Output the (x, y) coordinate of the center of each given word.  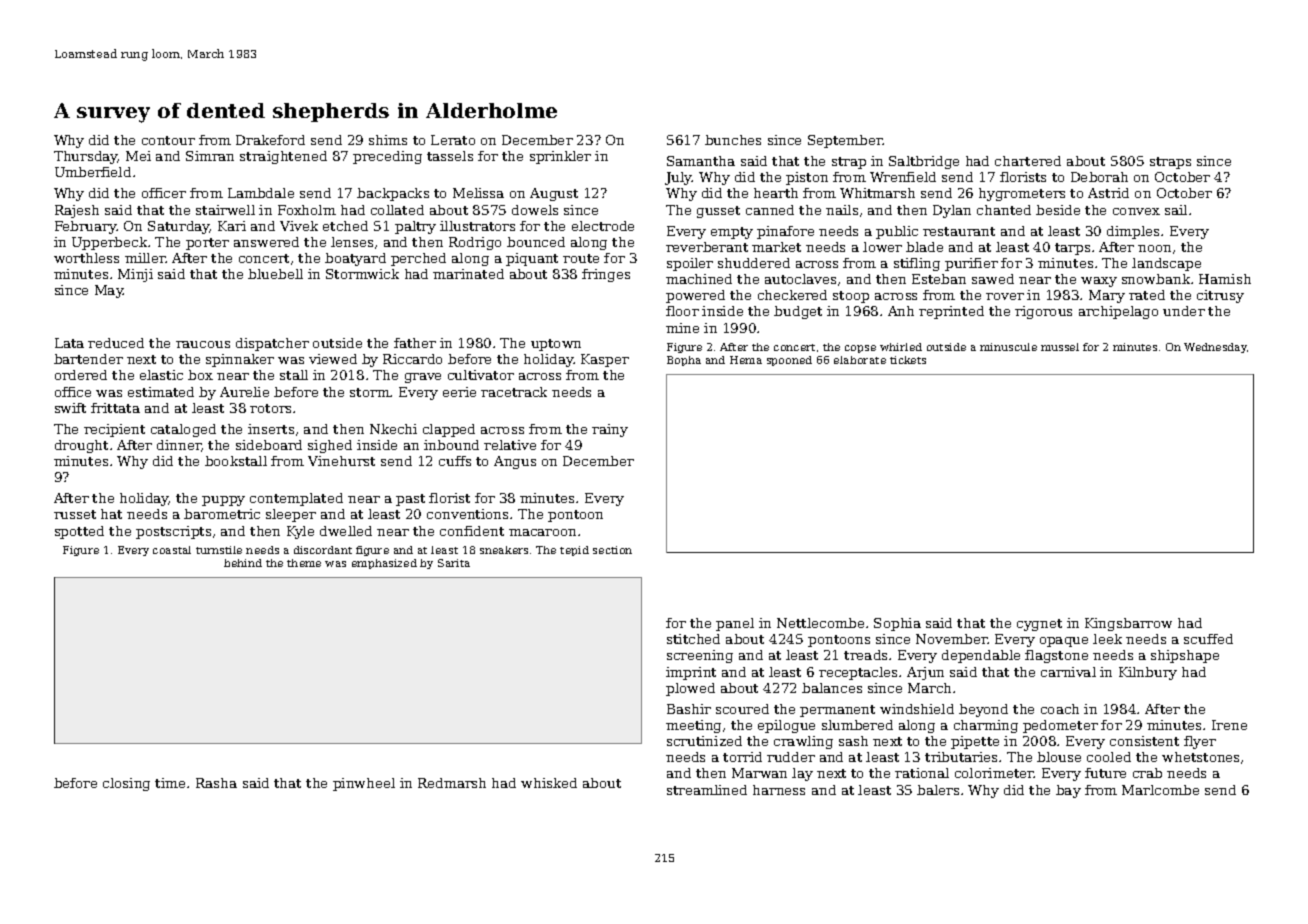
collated (397, 210)
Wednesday (1215, 348)
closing (126, 784)
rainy (610, 430)
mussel (1060, 347)
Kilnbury (1148, 673)
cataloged (183, 430)
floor (682, 311)
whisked (549, 783)
